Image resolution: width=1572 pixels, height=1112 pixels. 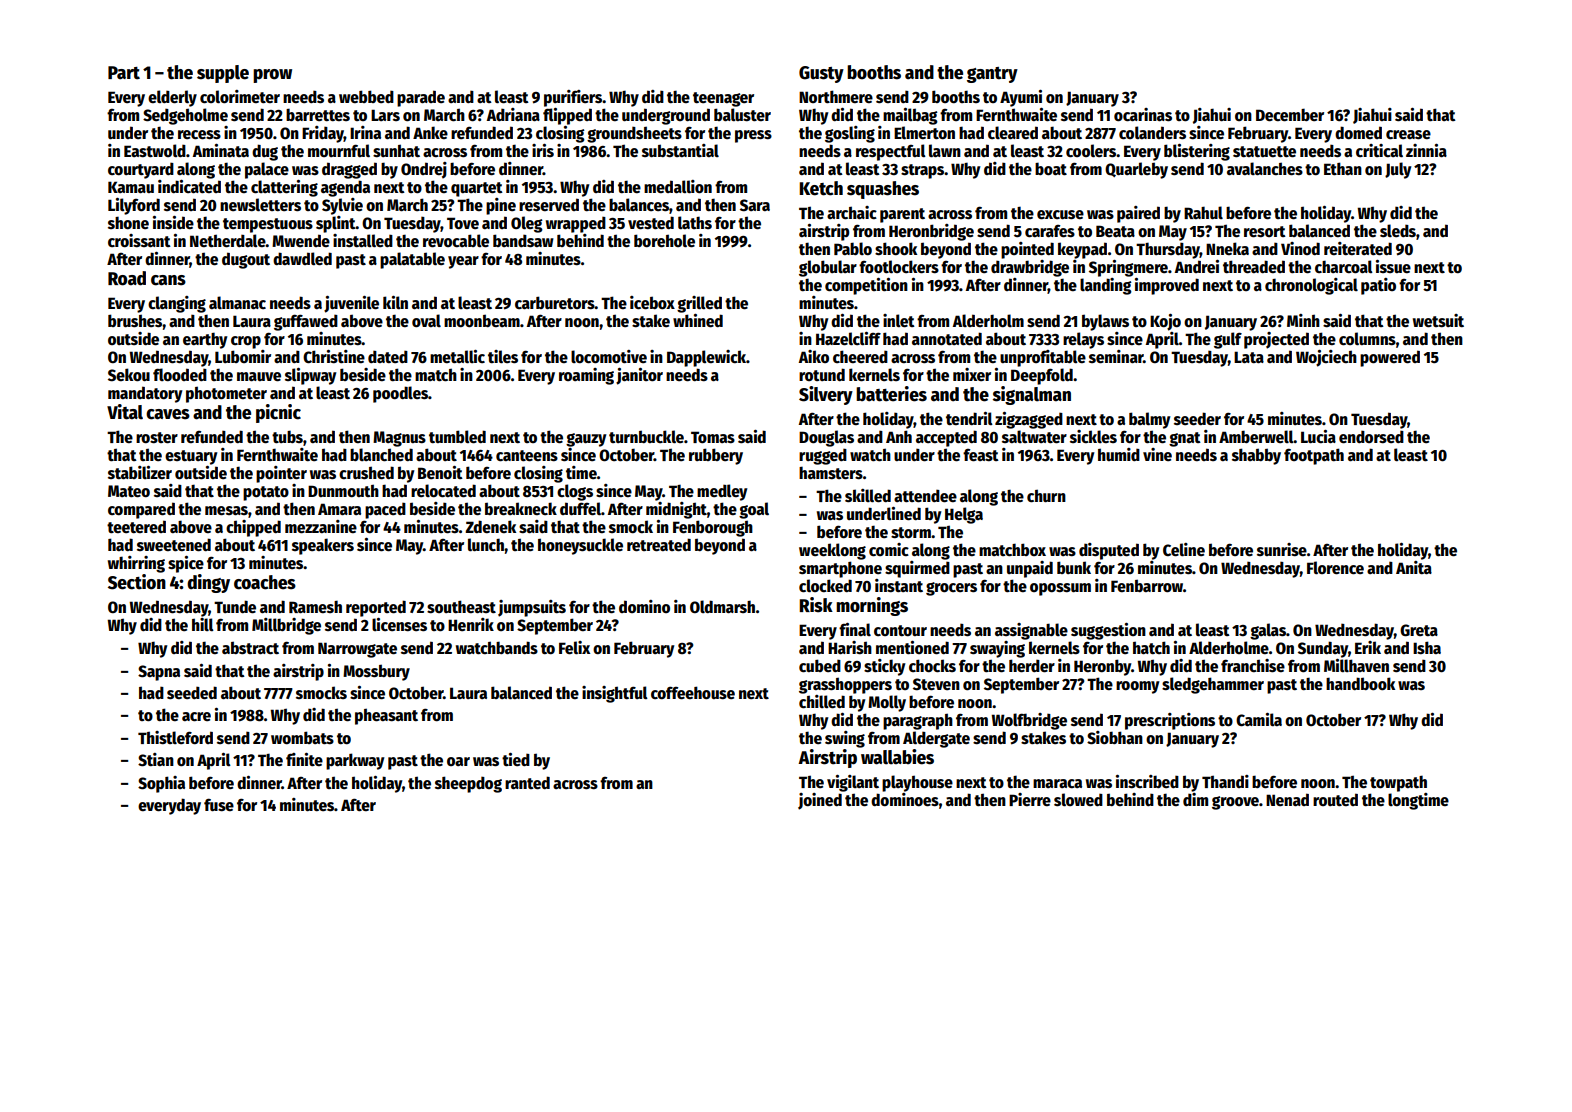 What do you see at coordinates (659, 545) in the page?
I see `retreated` at bounding box center [659, 545].
